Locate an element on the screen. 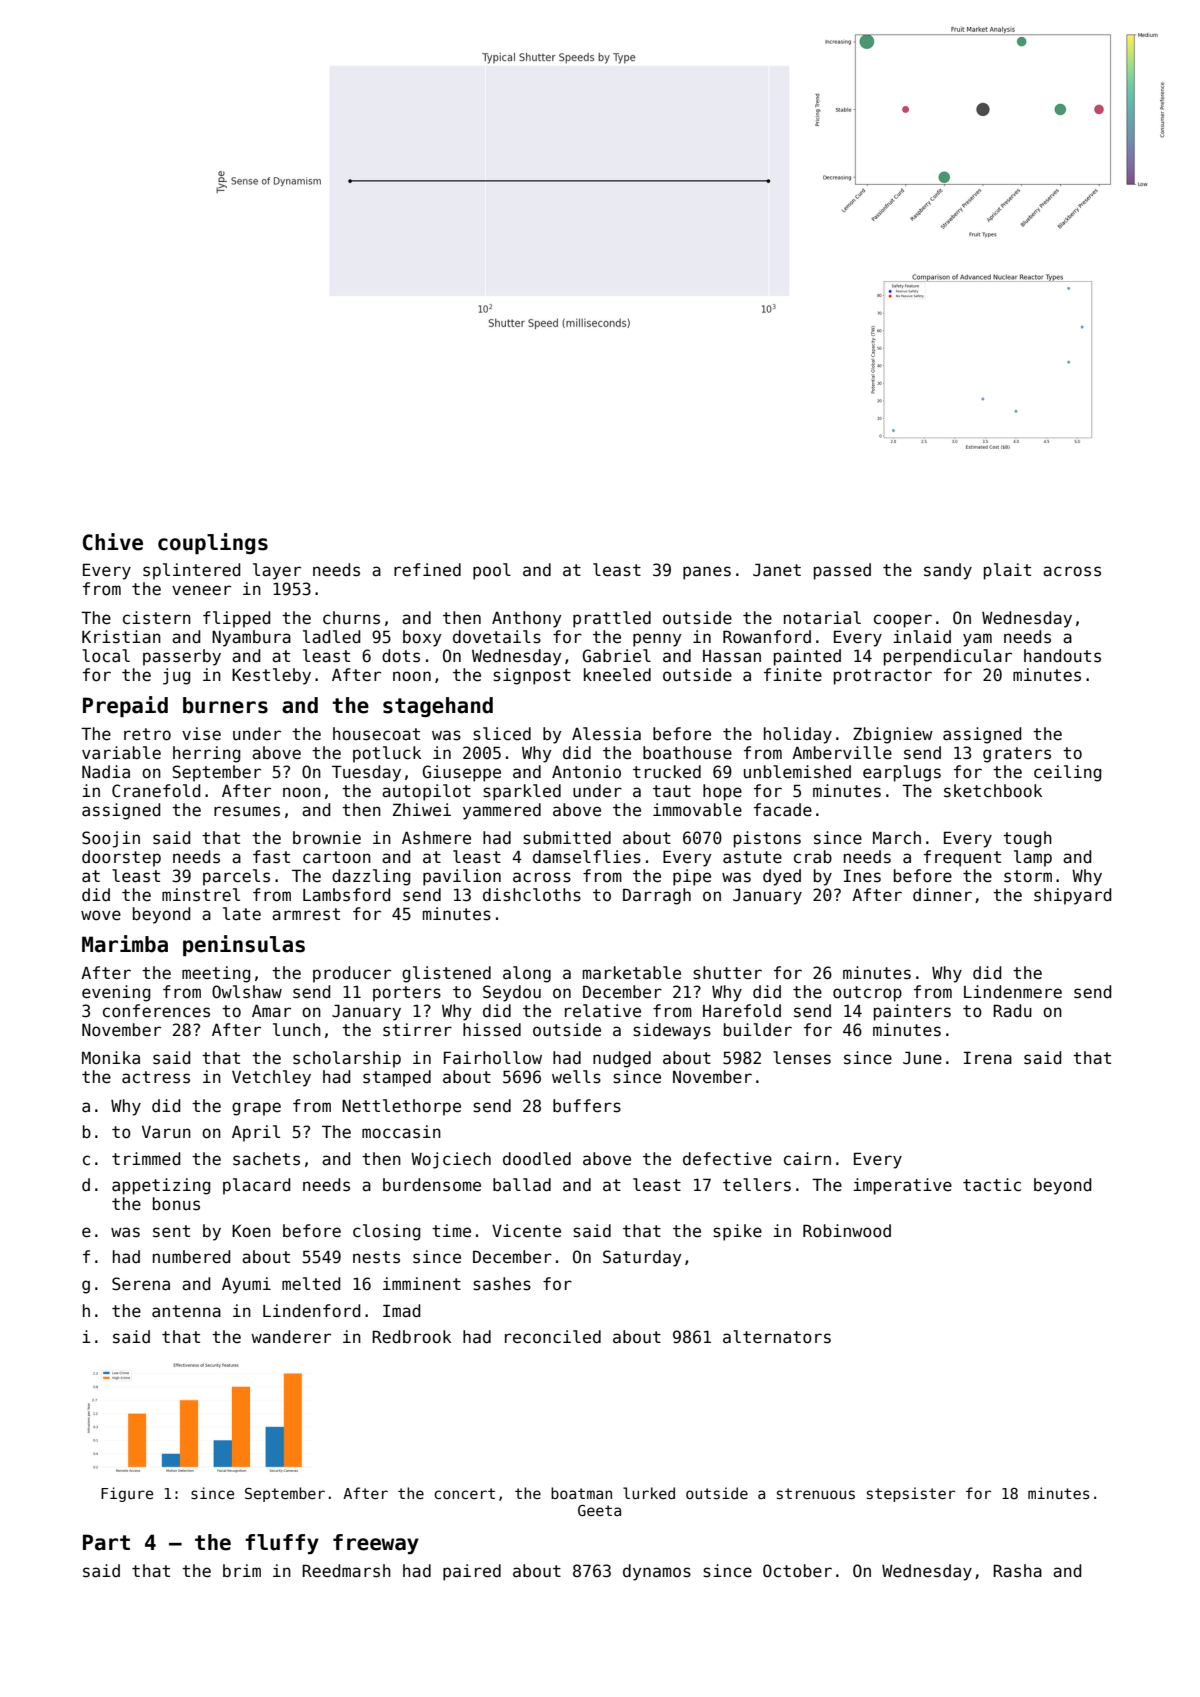 Image resolution: width=1200 pixels, height=1697 pixels. Part is located at coordinates (106, 1542).
